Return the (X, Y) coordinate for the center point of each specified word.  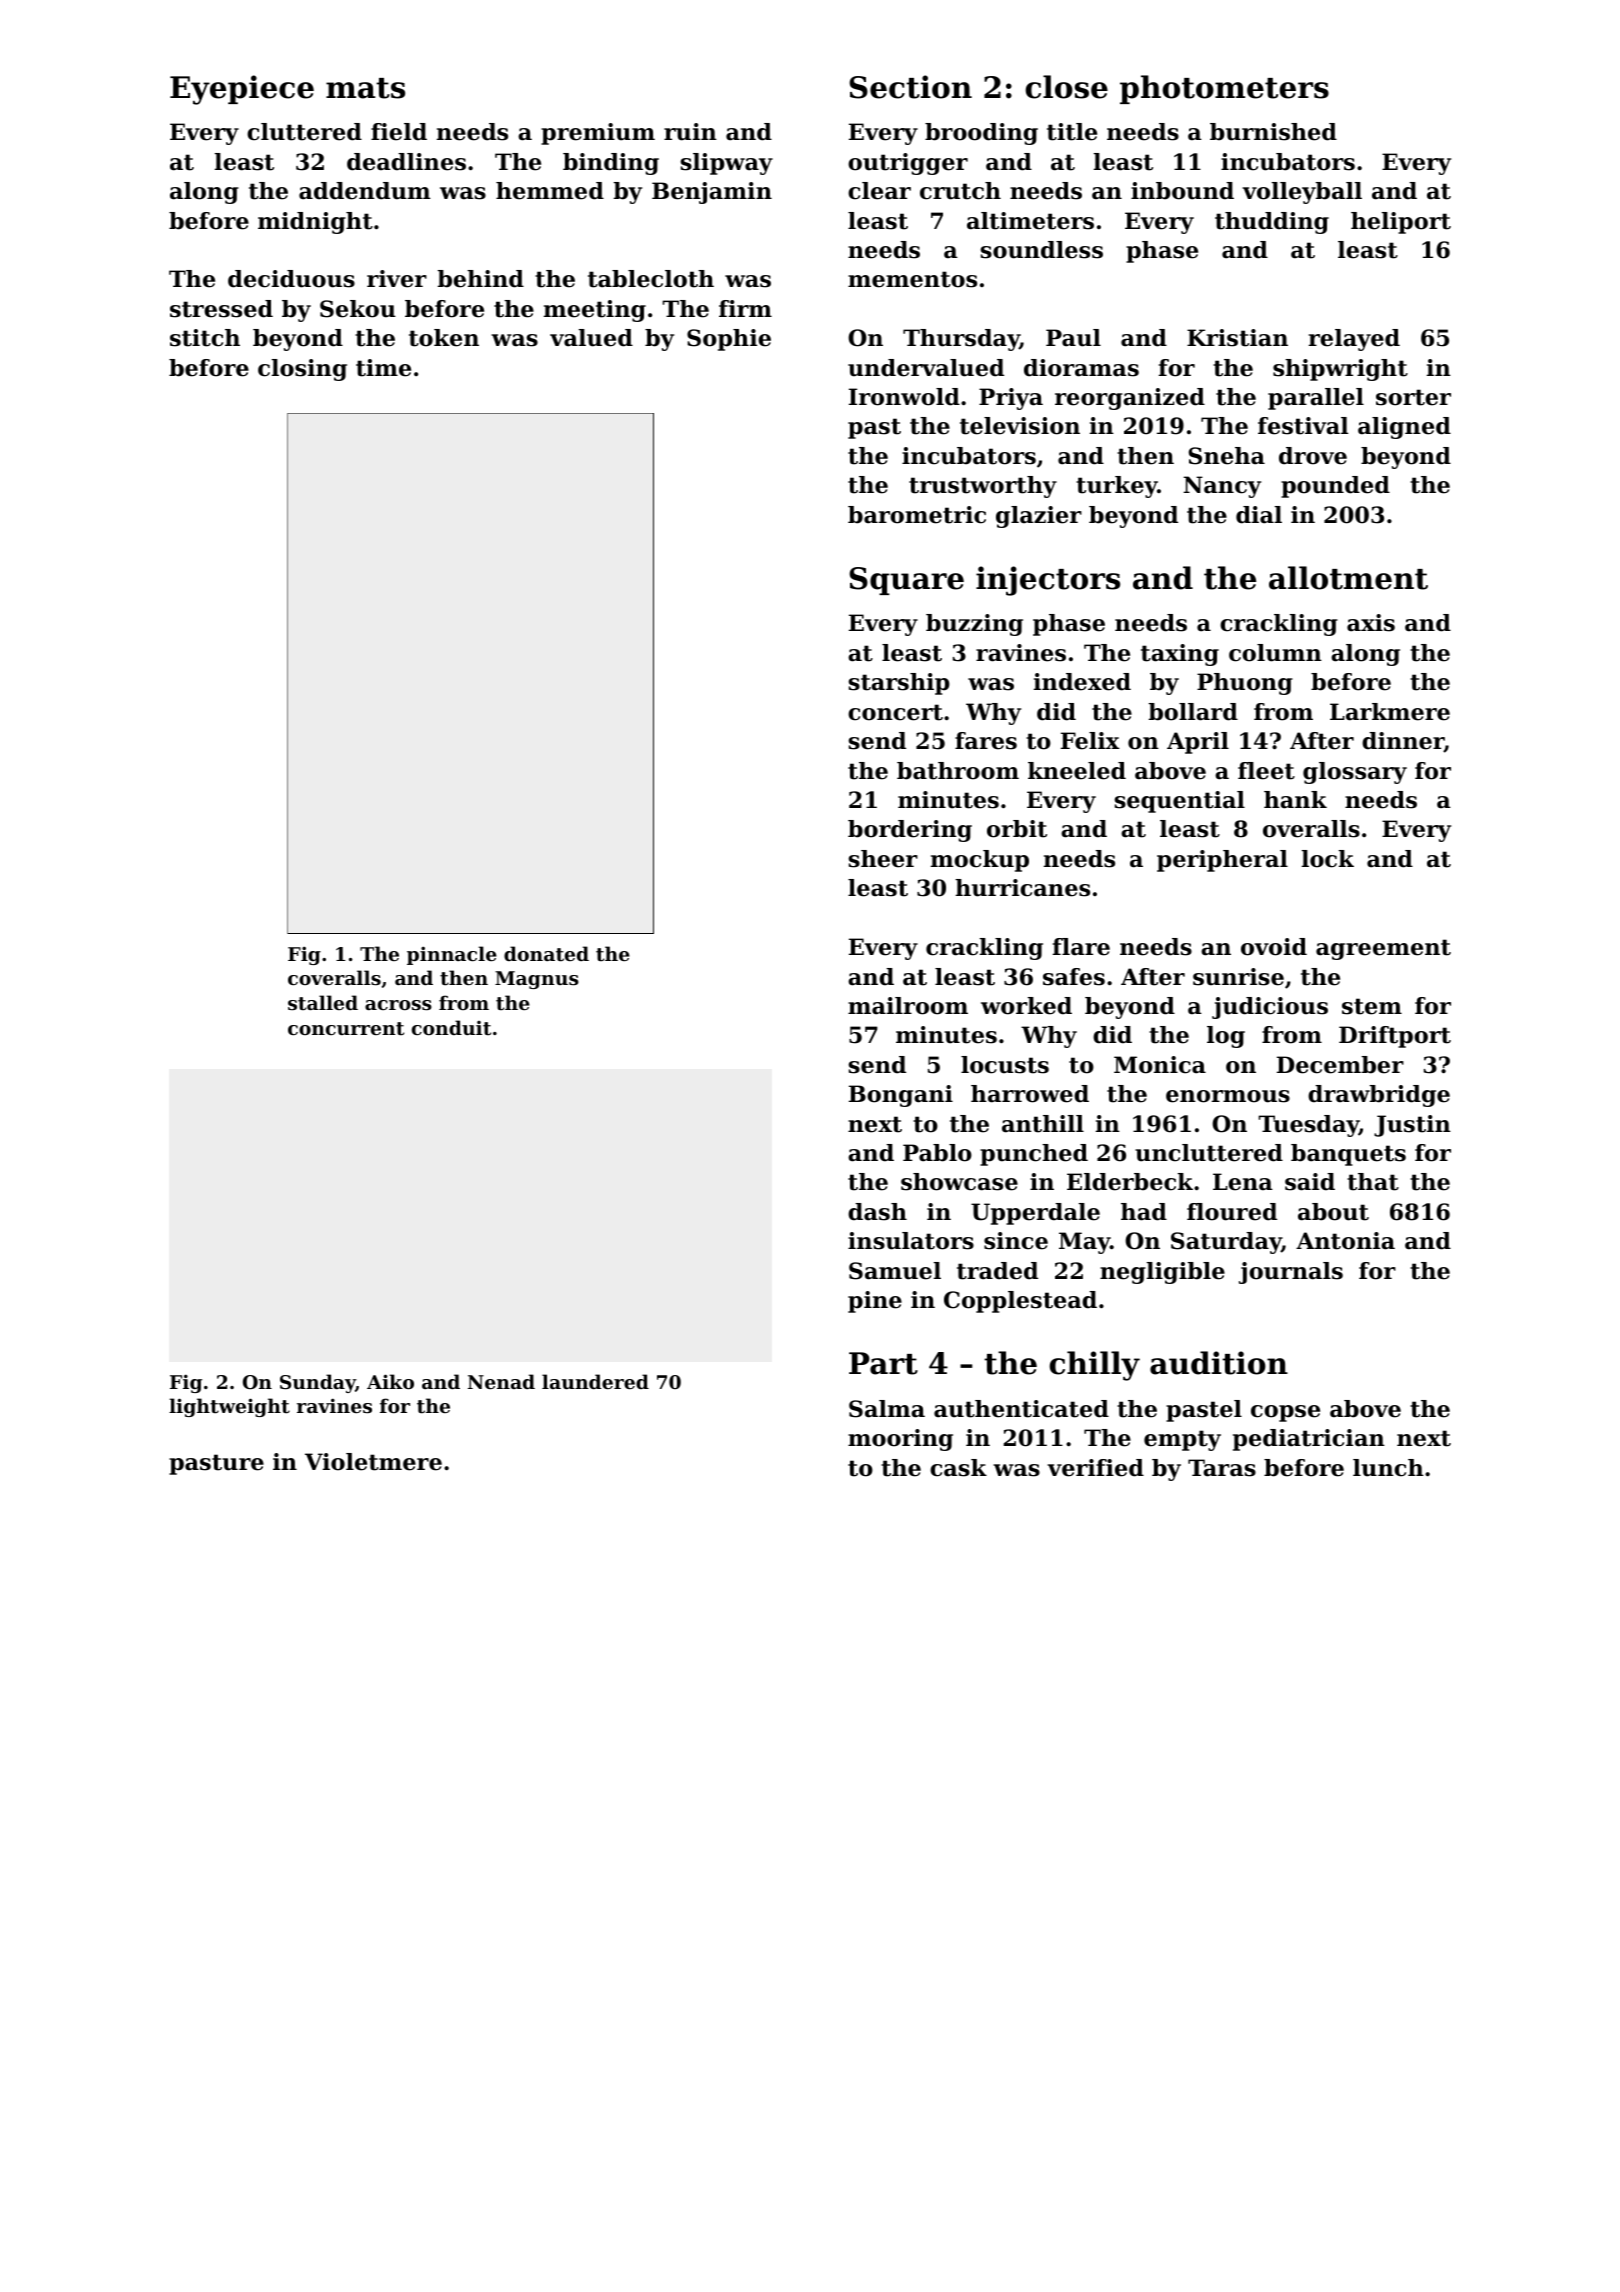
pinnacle (452, 955)
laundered (595, 1381)
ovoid (1274, 947)
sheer (883, 859)
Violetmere (373, 1462)
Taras (1222, 1468)
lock (1328, 859)
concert (895, 712)
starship (899, 684)
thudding (1272, 223)
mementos (912, 279)
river (397, 279)
